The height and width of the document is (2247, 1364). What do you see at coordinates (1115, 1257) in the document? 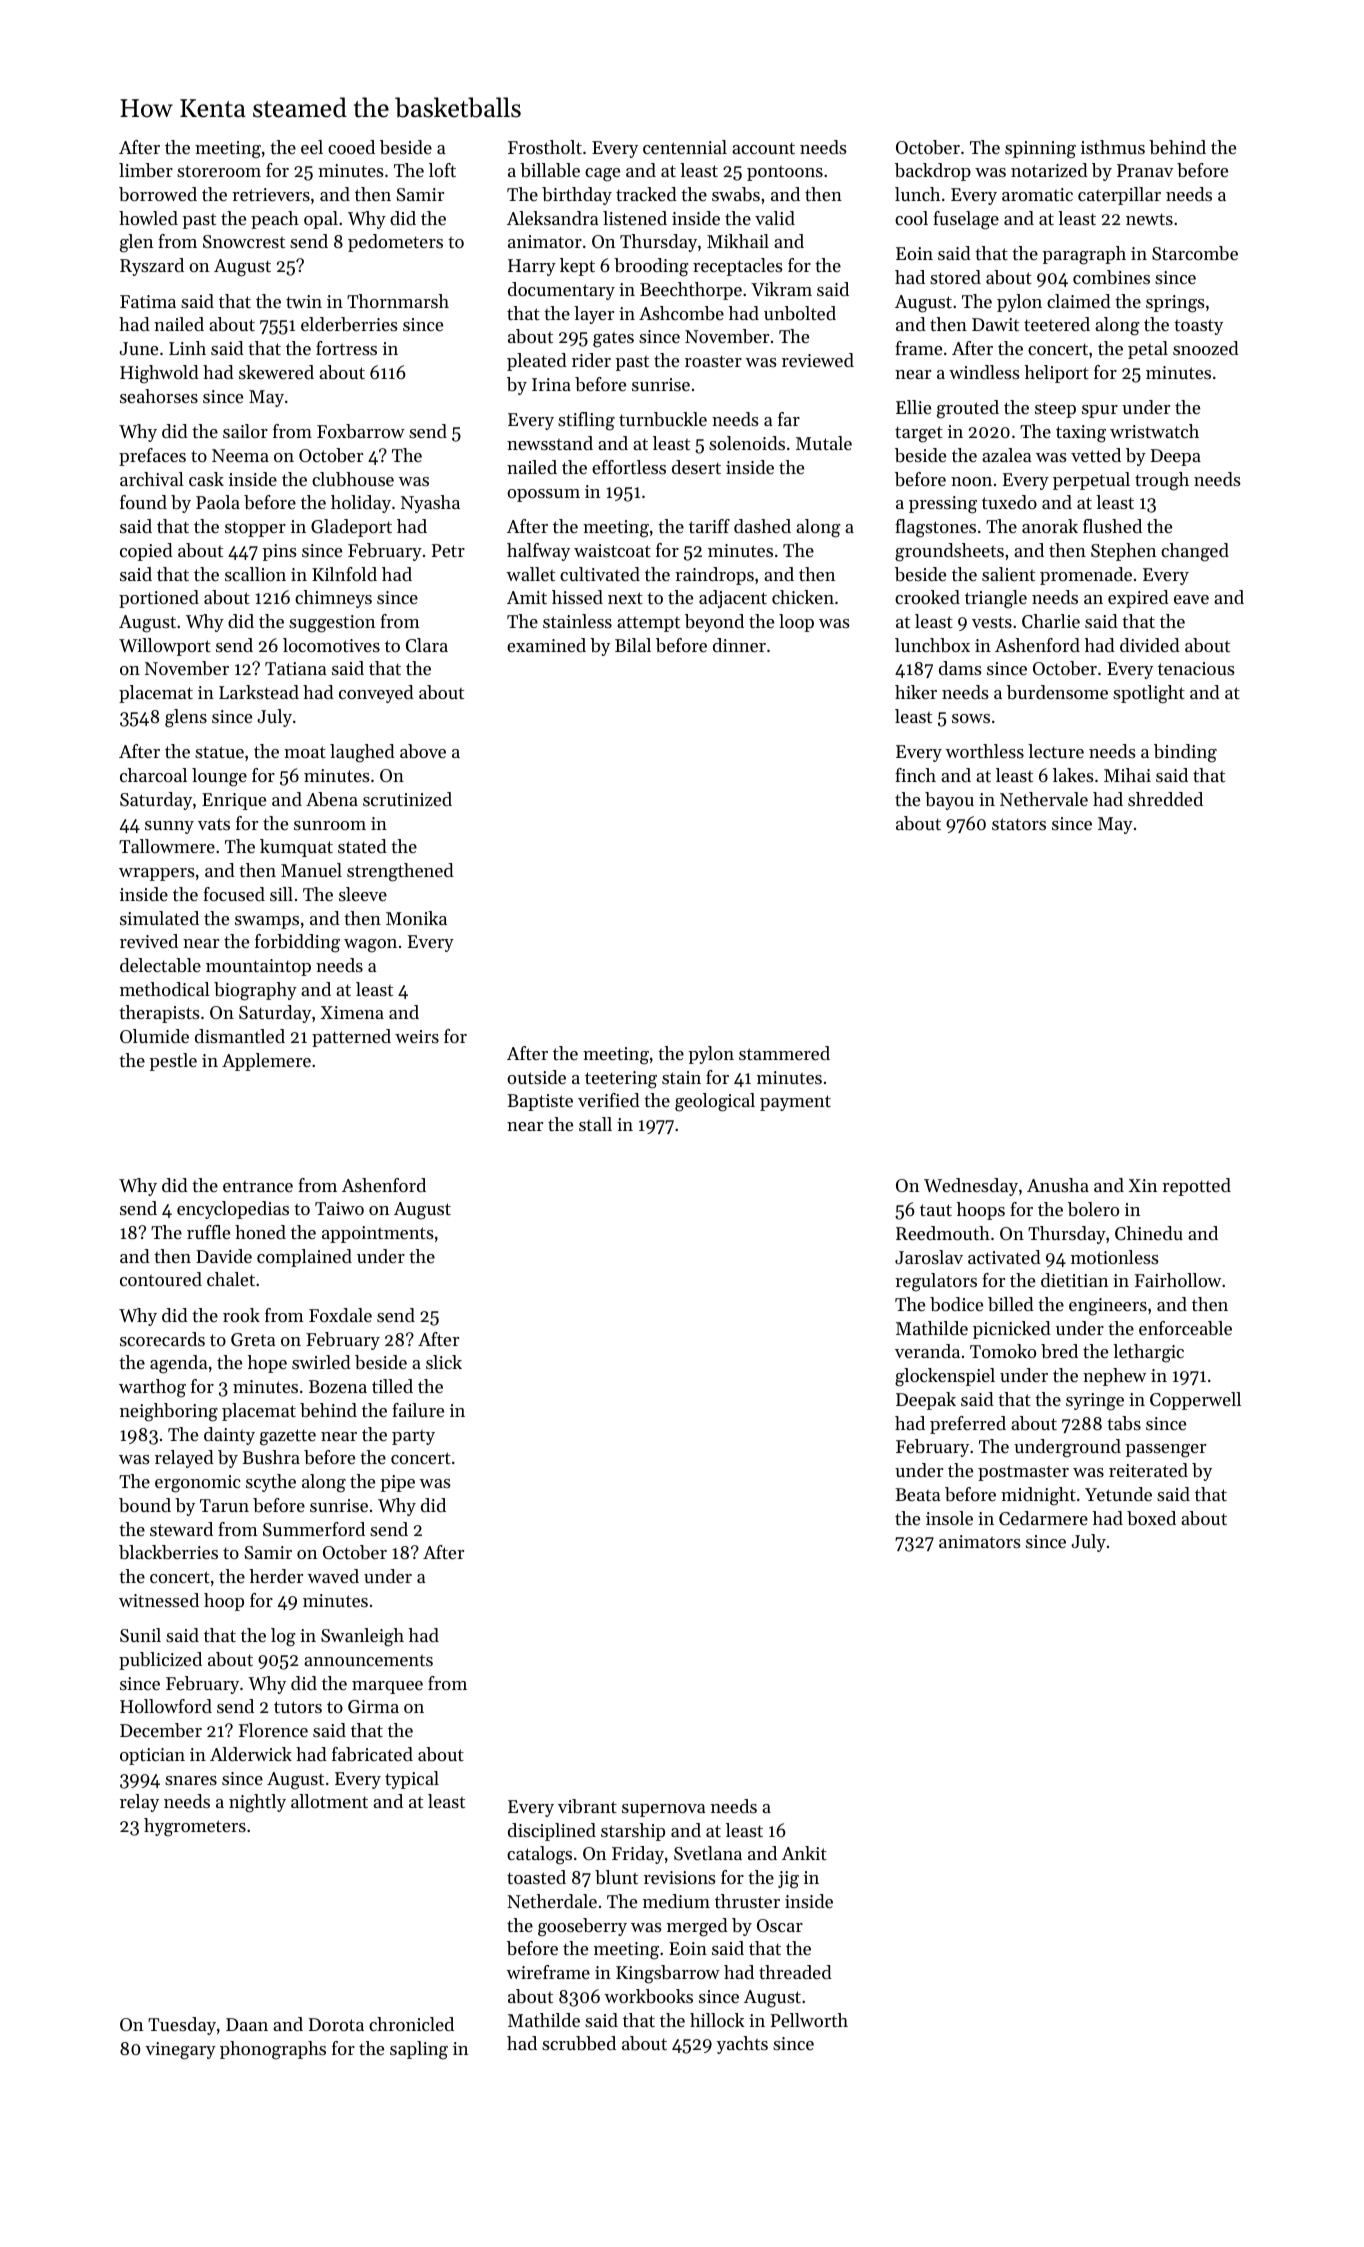
I see `motionless` at bounding box center [1115, 1257].
